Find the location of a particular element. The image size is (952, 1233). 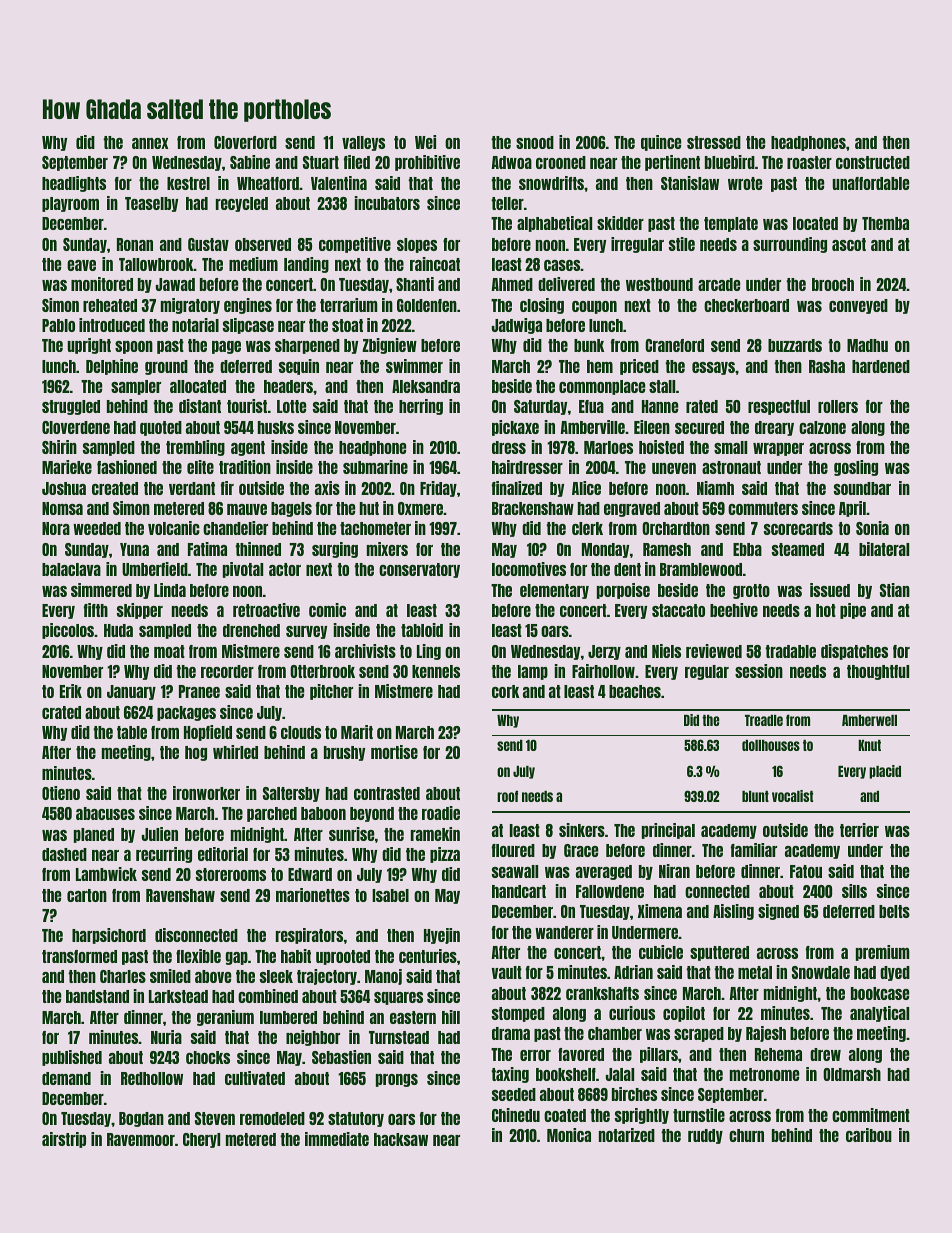

geranium is located at coordinates (225, 1018).
